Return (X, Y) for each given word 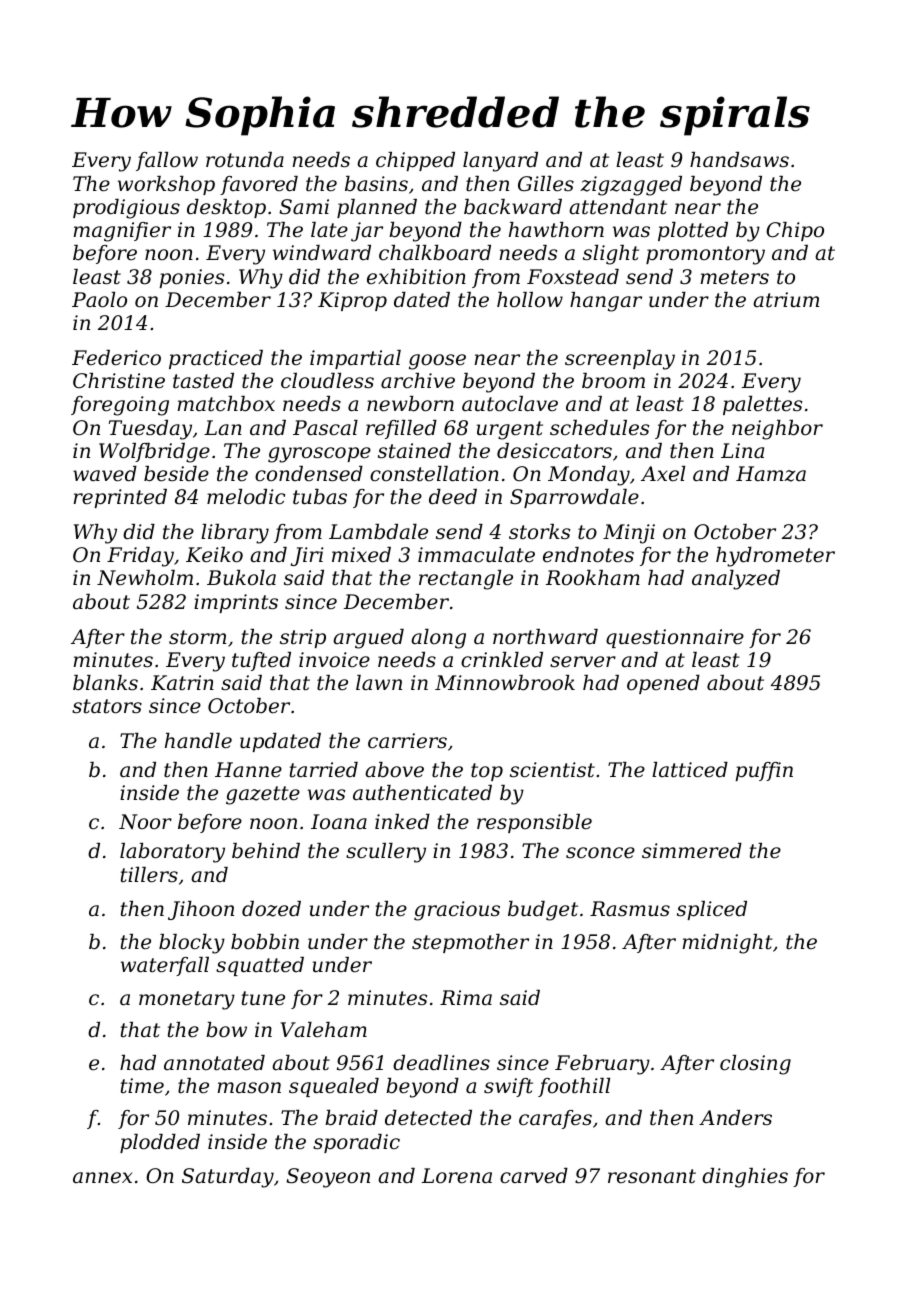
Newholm (145, 578)
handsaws (739, 160)
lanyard (500, 162)
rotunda (245, 160)
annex (102, 1178)
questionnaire (675, 638)
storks (539, 532)
